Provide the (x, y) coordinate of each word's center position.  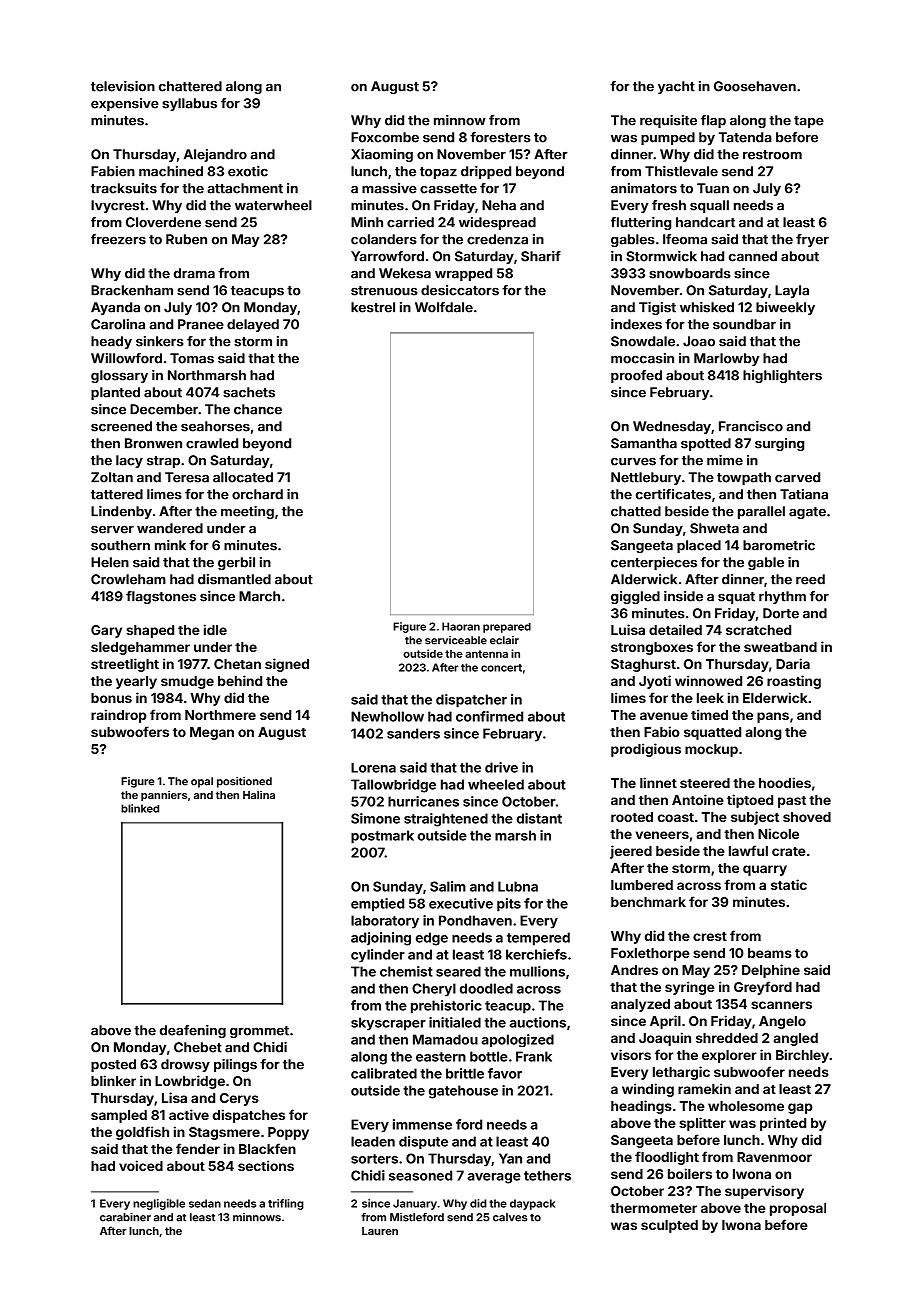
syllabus (189, 104)
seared (458, 971)
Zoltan (112, 477)
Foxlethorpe (650, 954)
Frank (534, 1056)
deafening (193, 1031)
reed (810, 579)
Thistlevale (681, 171)
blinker (113, 1080)
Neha (499, 205)
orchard (257, 494)
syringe (690, 988)
